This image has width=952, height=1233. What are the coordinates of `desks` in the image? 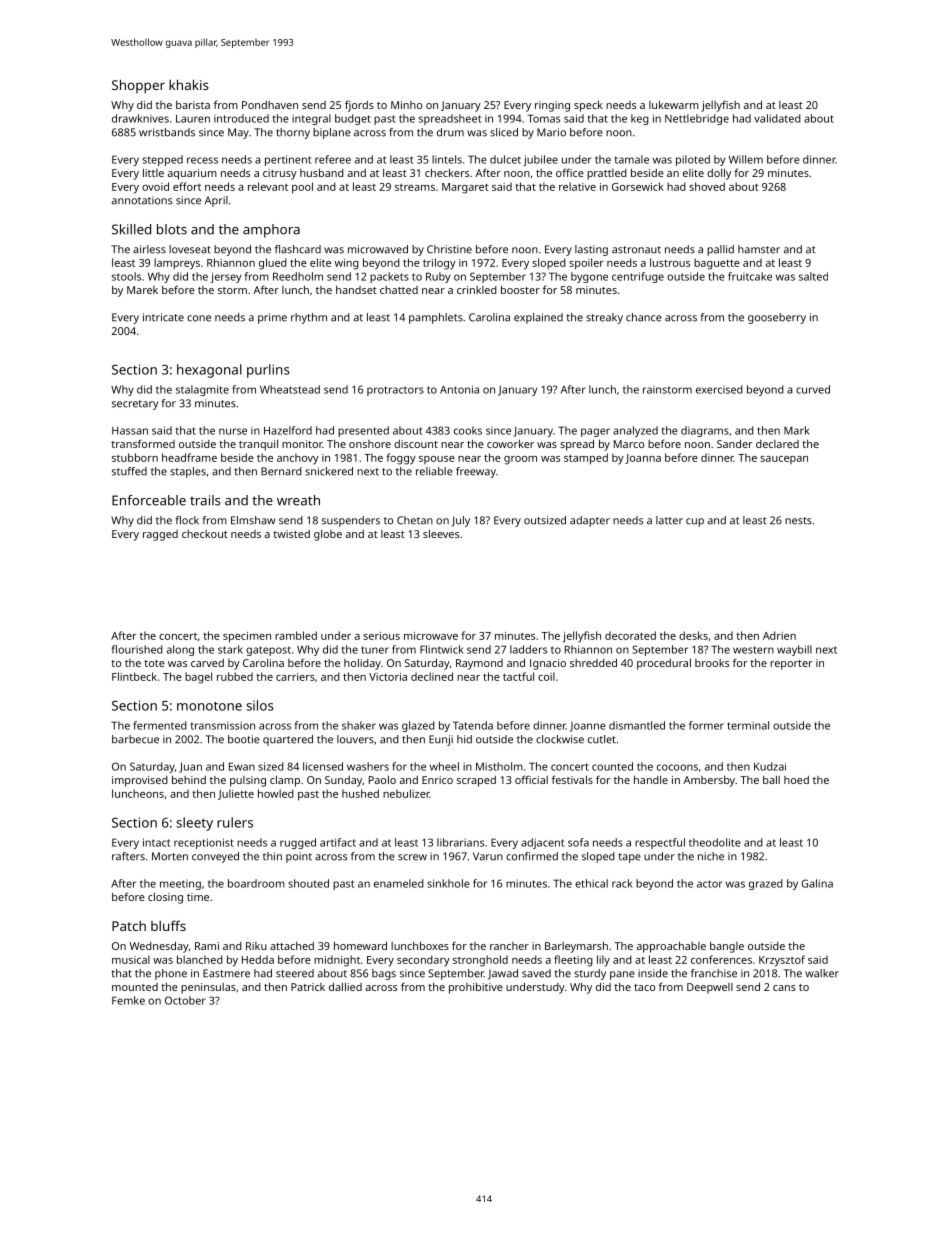 It's located at (693, 635).
